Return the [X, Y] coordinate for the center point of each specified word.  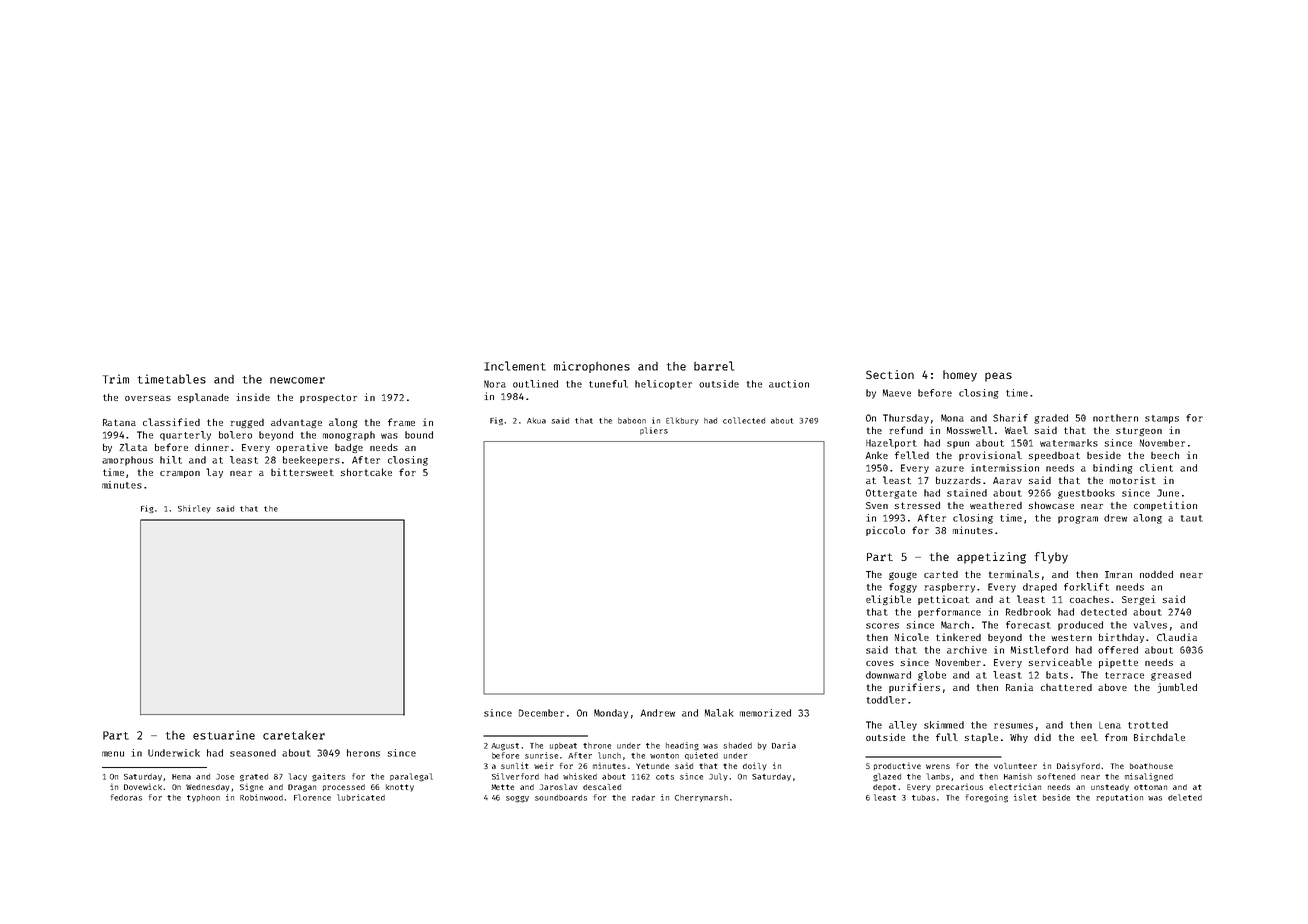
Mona [952, 418]
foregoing [987, 798]
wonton [664, 756]
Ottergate [891, 494]
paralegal [411, 777]
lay [214, 473]
